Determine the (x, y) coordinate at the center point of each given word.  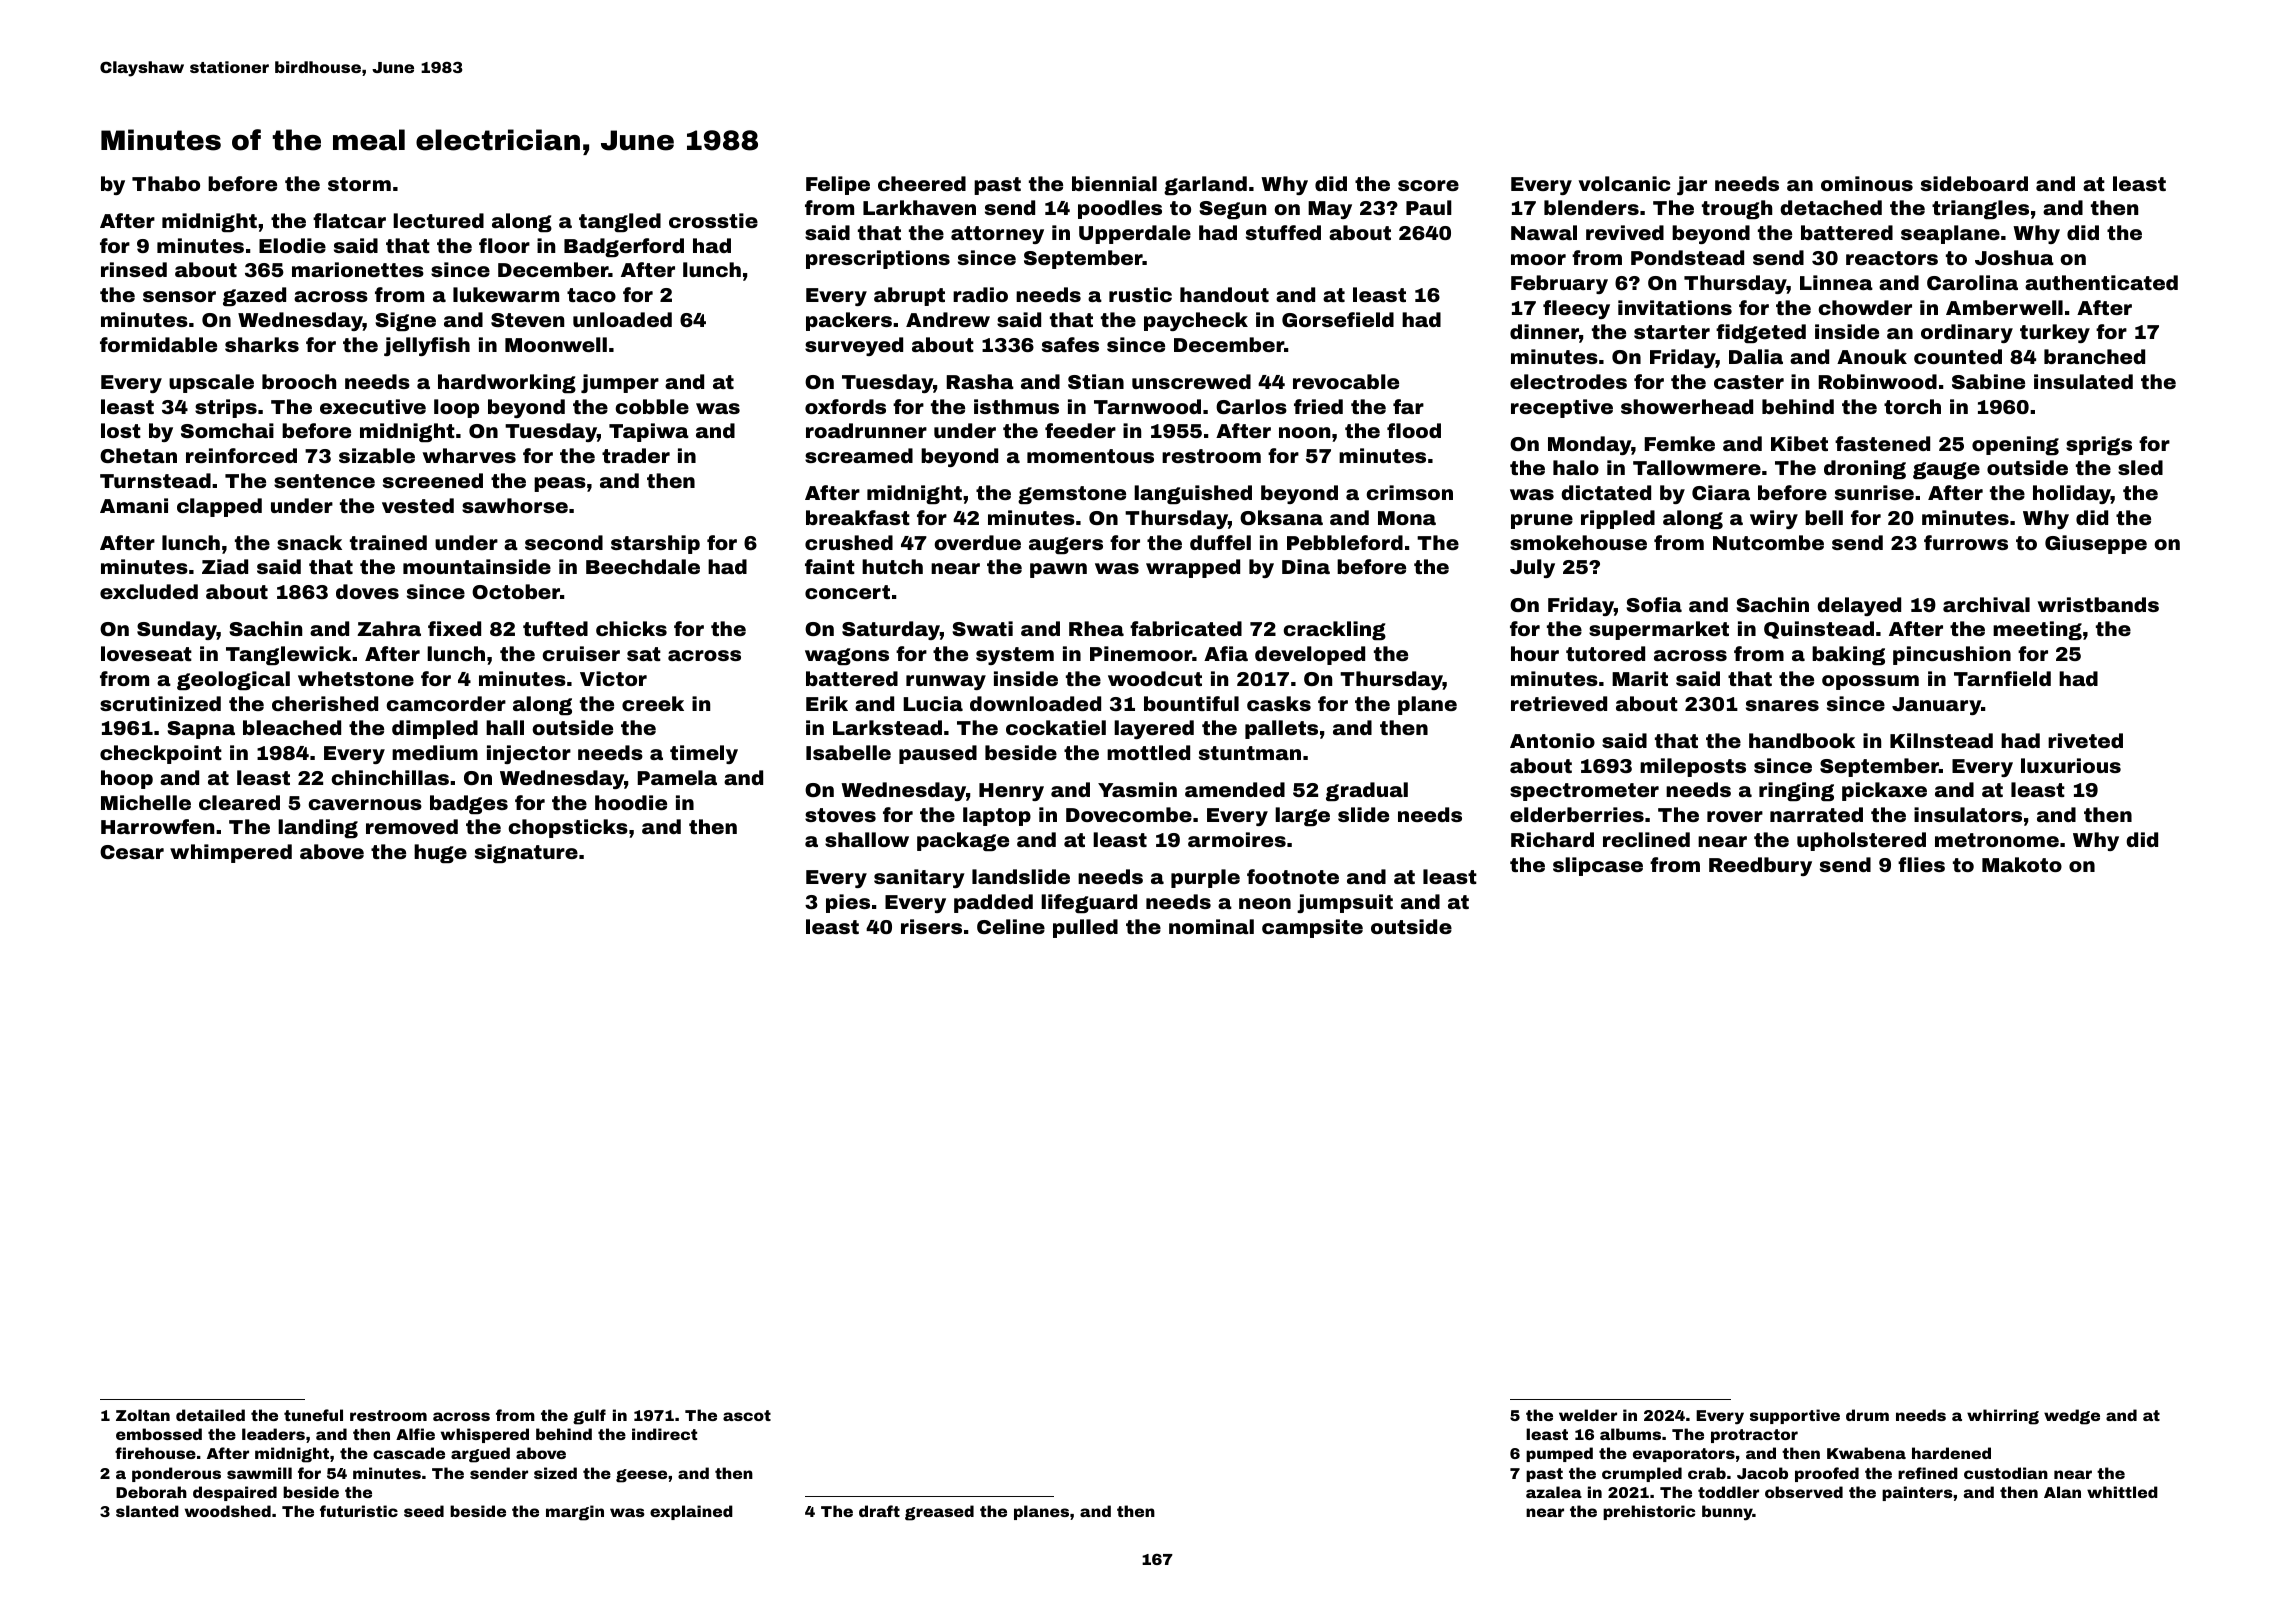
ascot (747, 1415)
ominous (1867, 183)
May (1330, 210)
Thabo (166, 183)
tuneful (313, 1415)
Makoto (2022, 864)
